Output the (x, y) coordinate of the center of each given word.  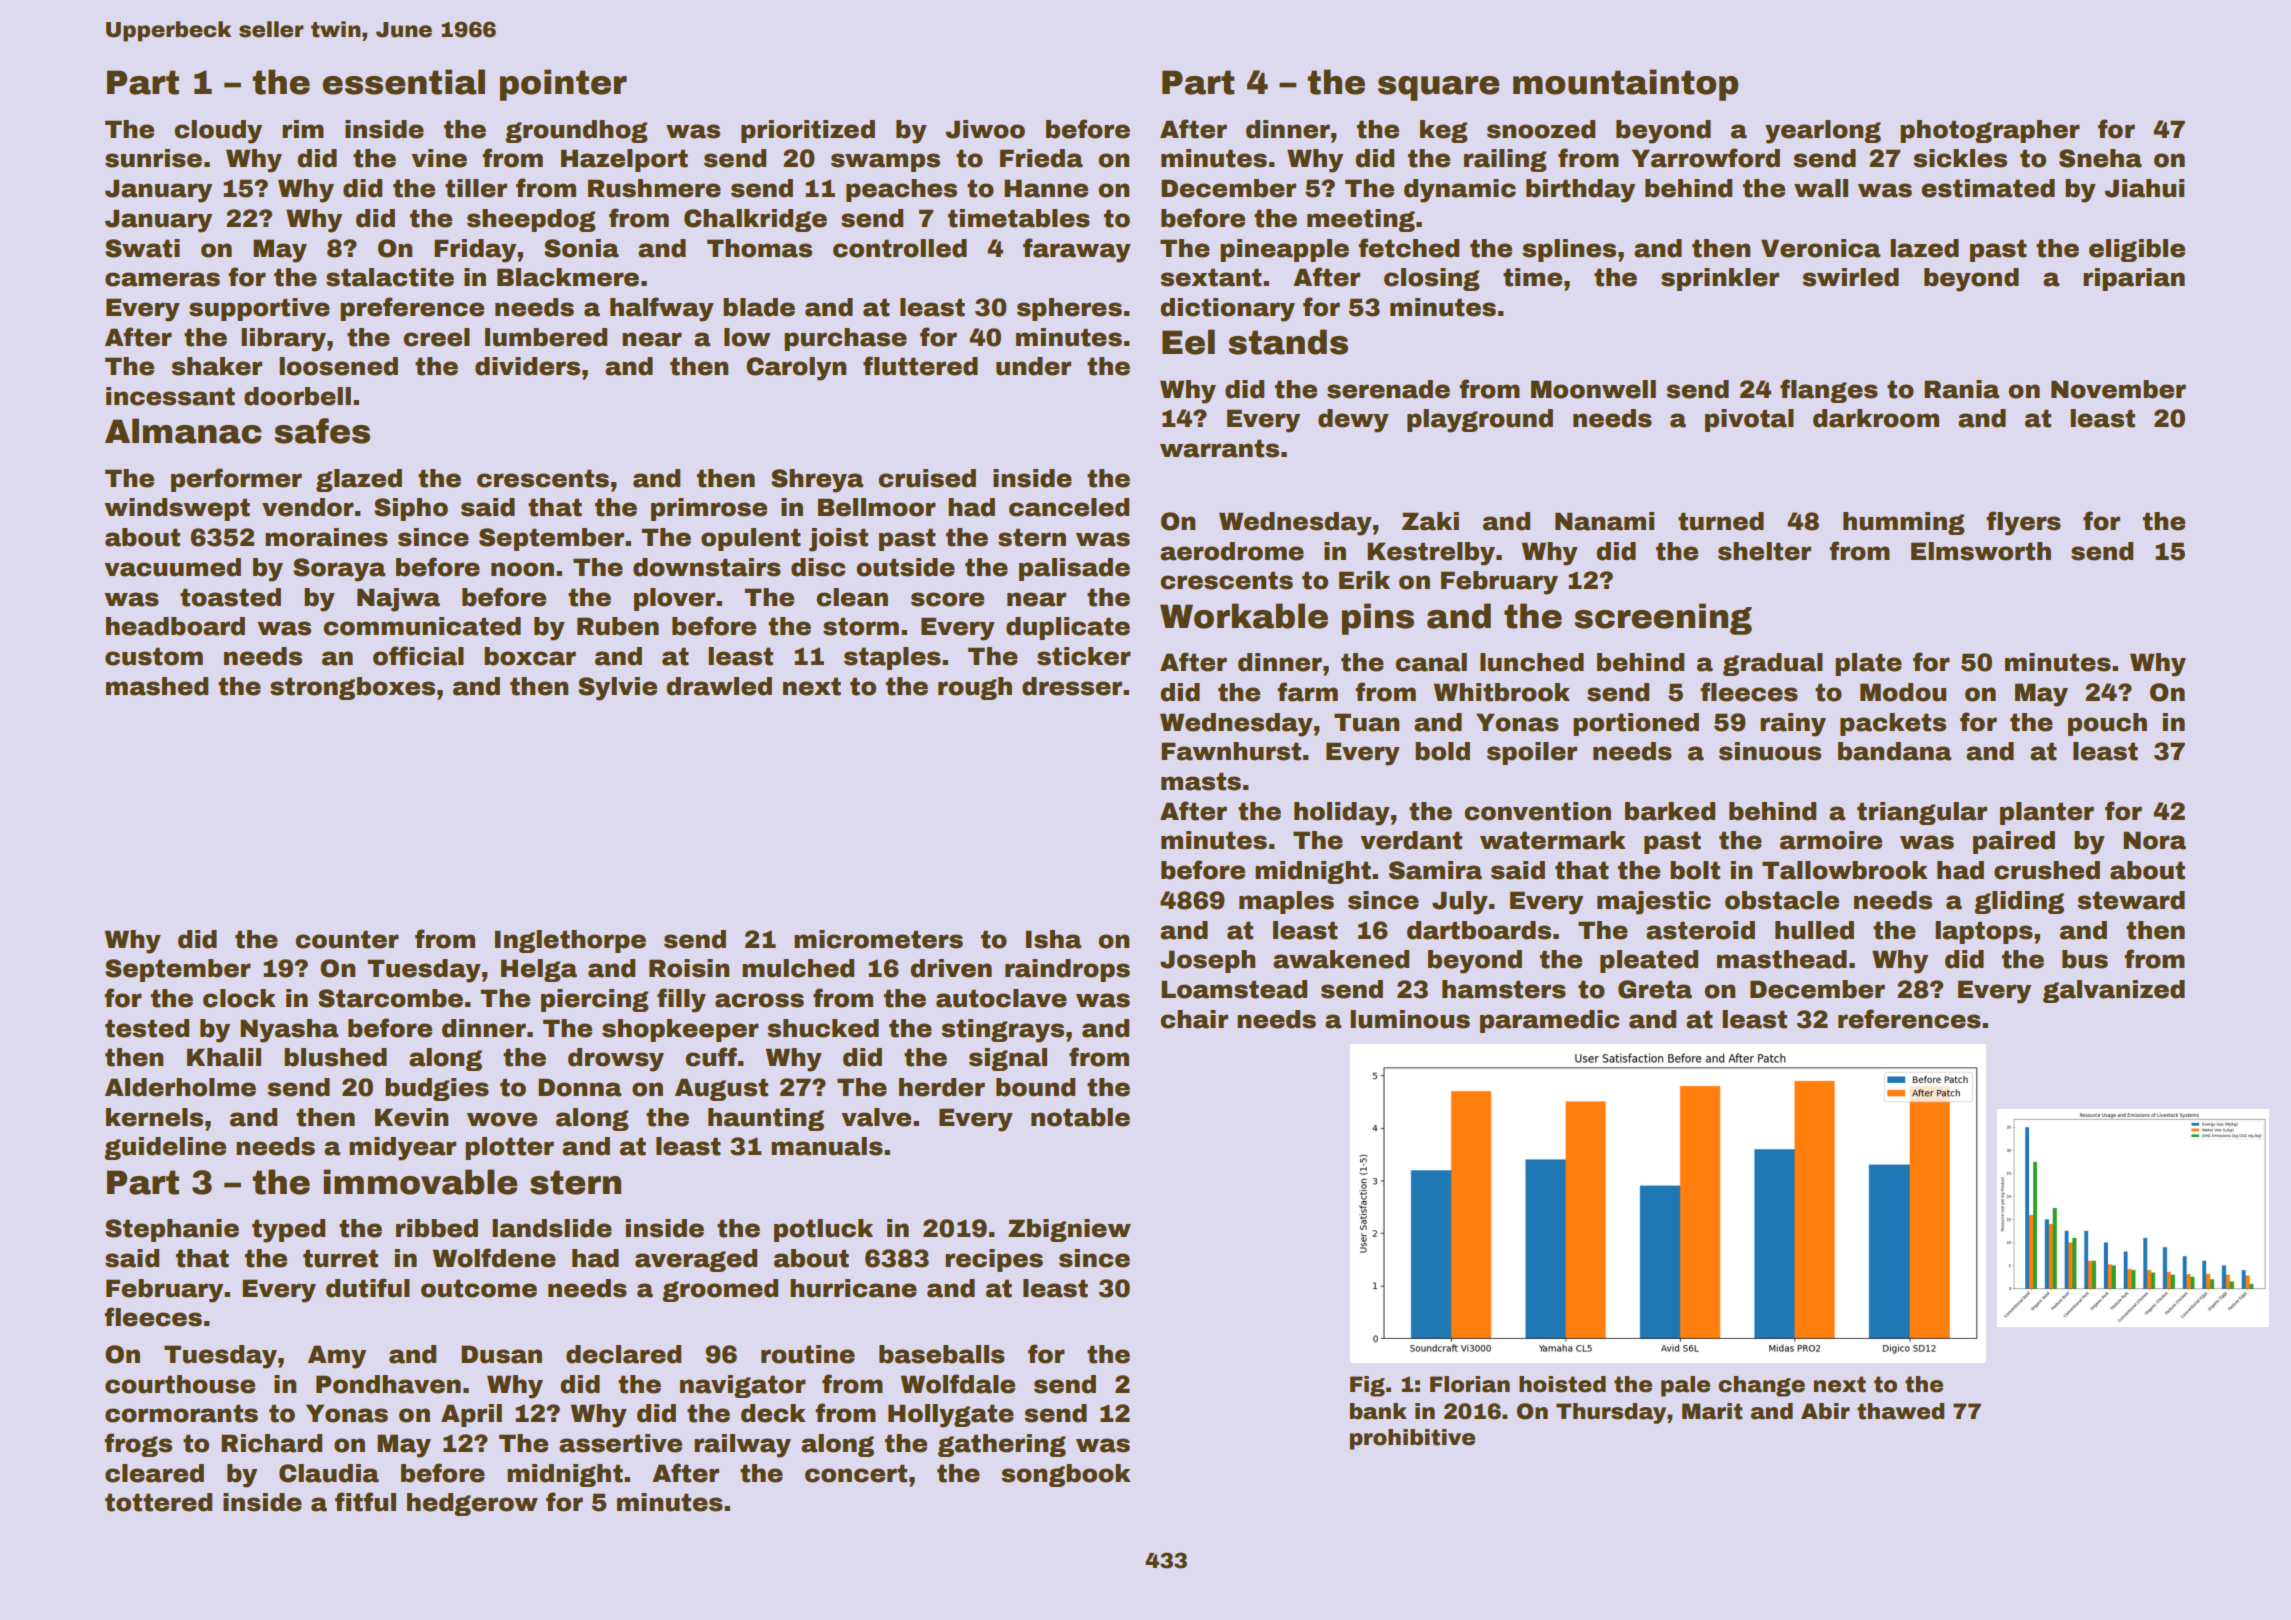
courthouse (180, 1384)
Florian (1470, 1384)
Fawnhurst (1231, 751)
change (1761, 1386)
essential (403, 82)
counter (347, 939)
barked (1670, 811)
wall (1821, 188)
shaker (216, 366)
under (1033, 366)
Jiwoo (985, 129)
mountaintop (1625, 85)
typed (288, 1231)
